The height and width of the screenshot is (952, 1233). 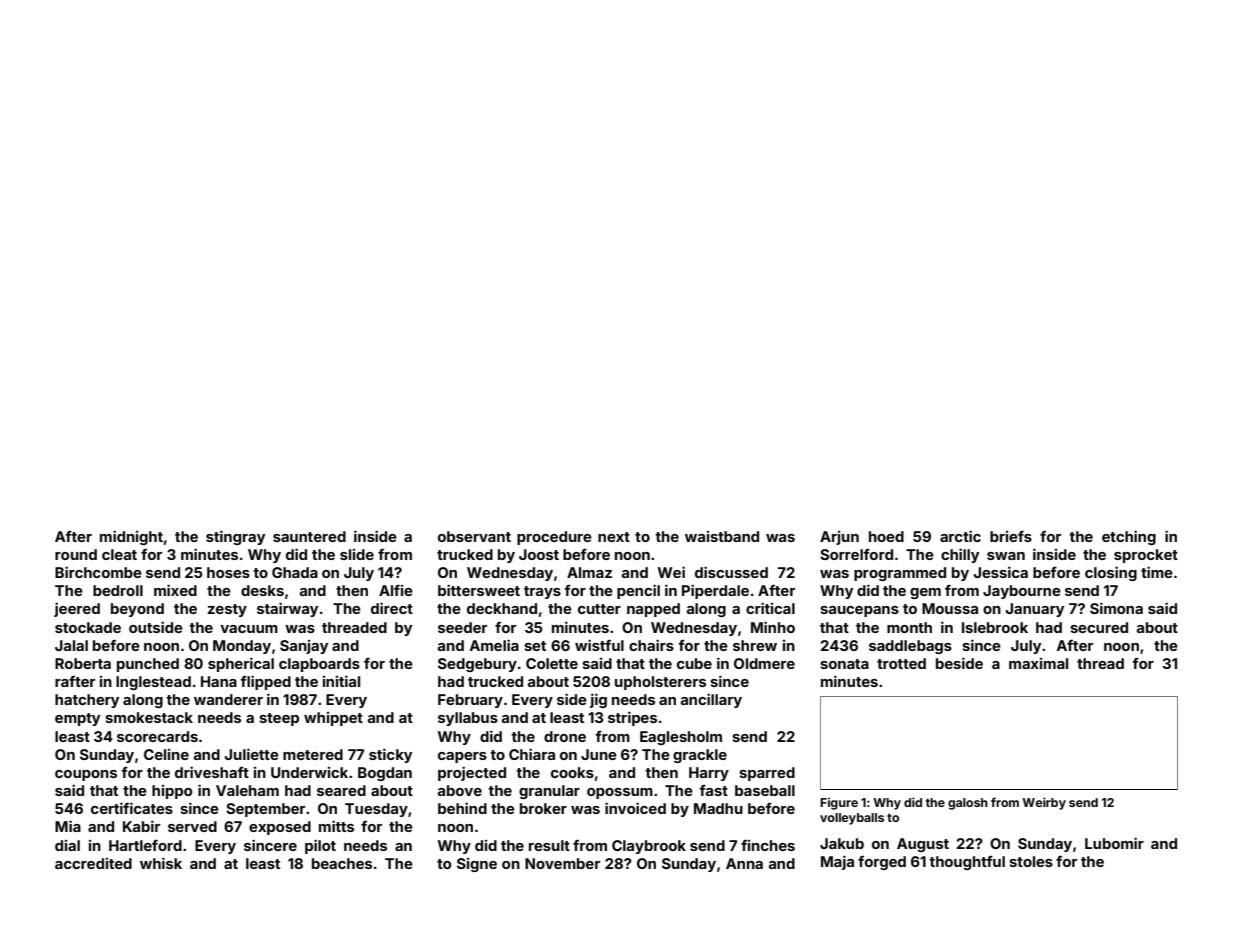 I want to click on thoughtful, so click(x=967, y=863).
